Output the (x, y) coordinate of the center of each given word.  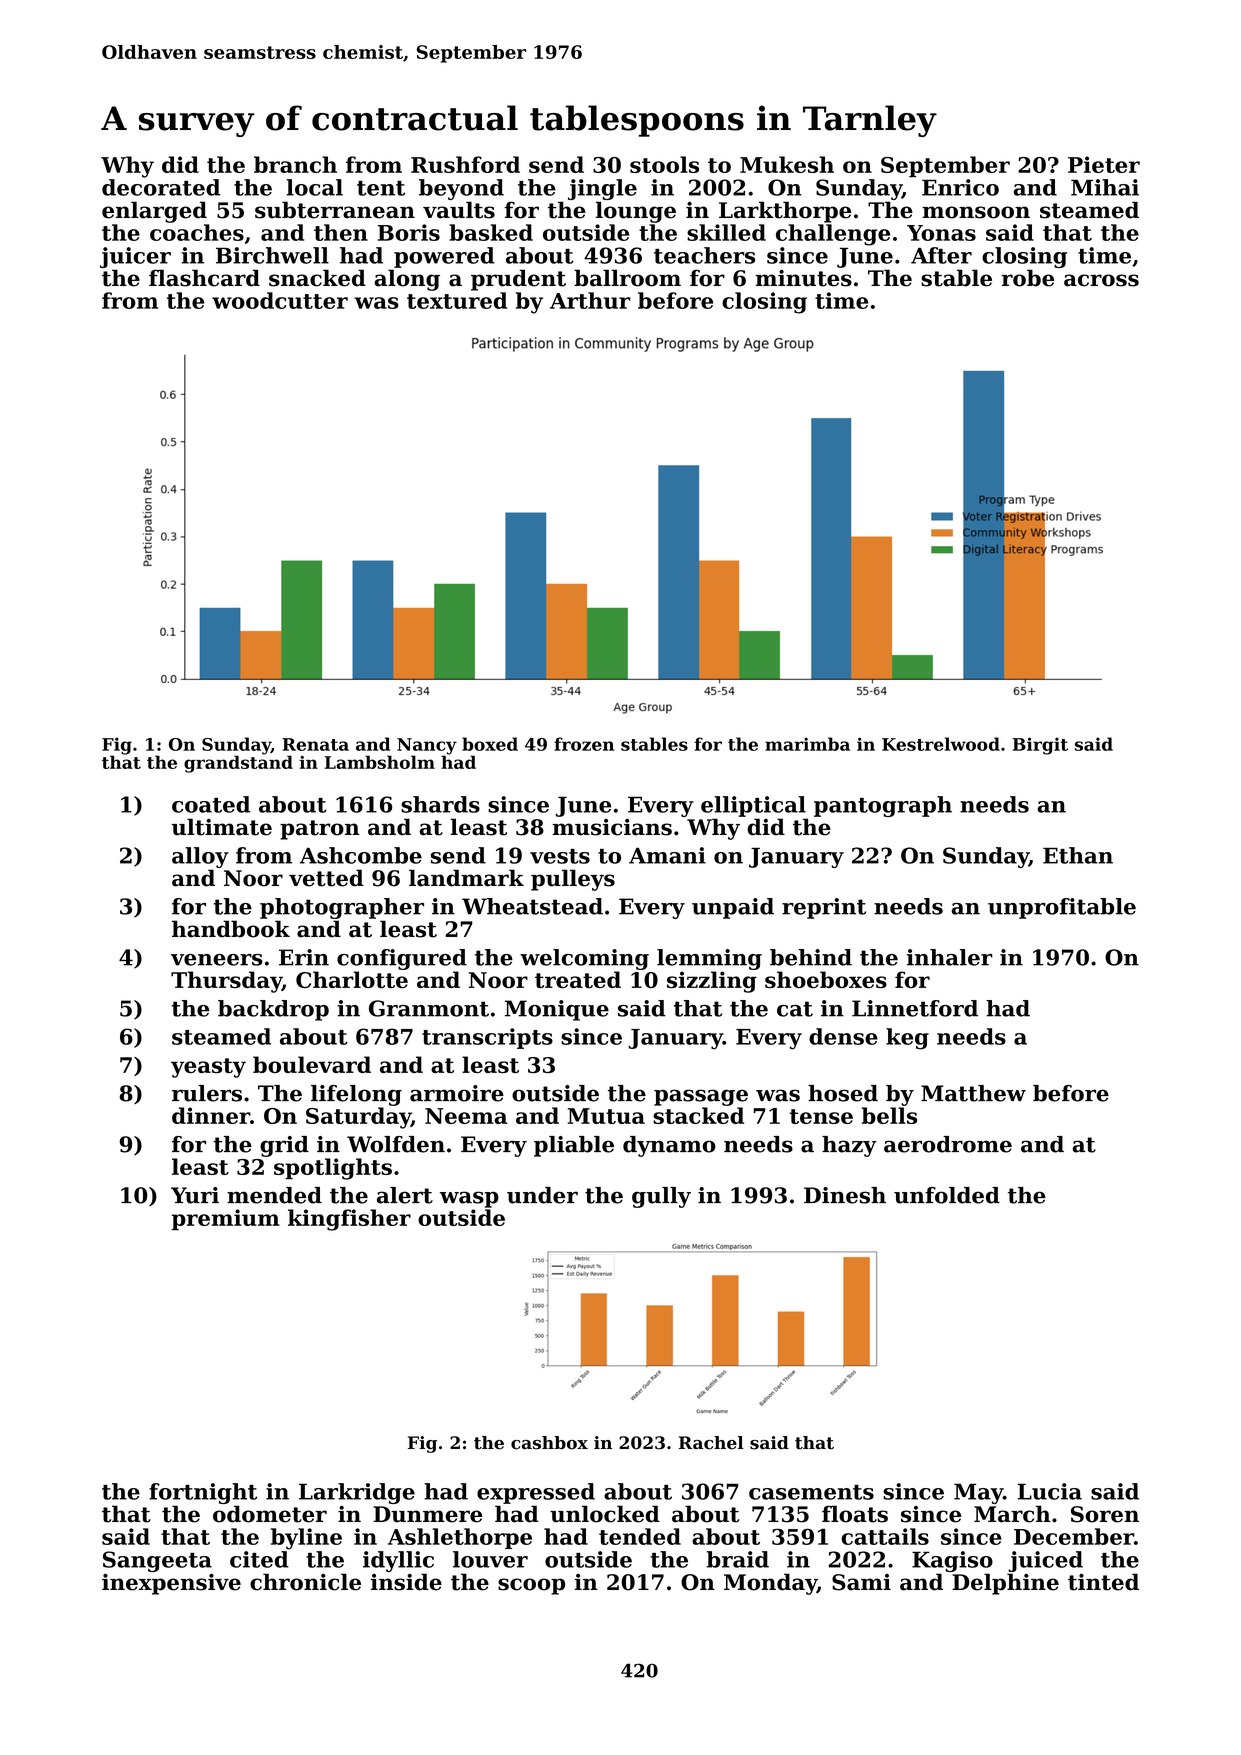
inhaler (950, 957)
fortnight (203, 1493)
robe (1027, 278)
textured (457, 300)
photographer (342, 908)
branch (295, 164)
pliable (574, 1146)
